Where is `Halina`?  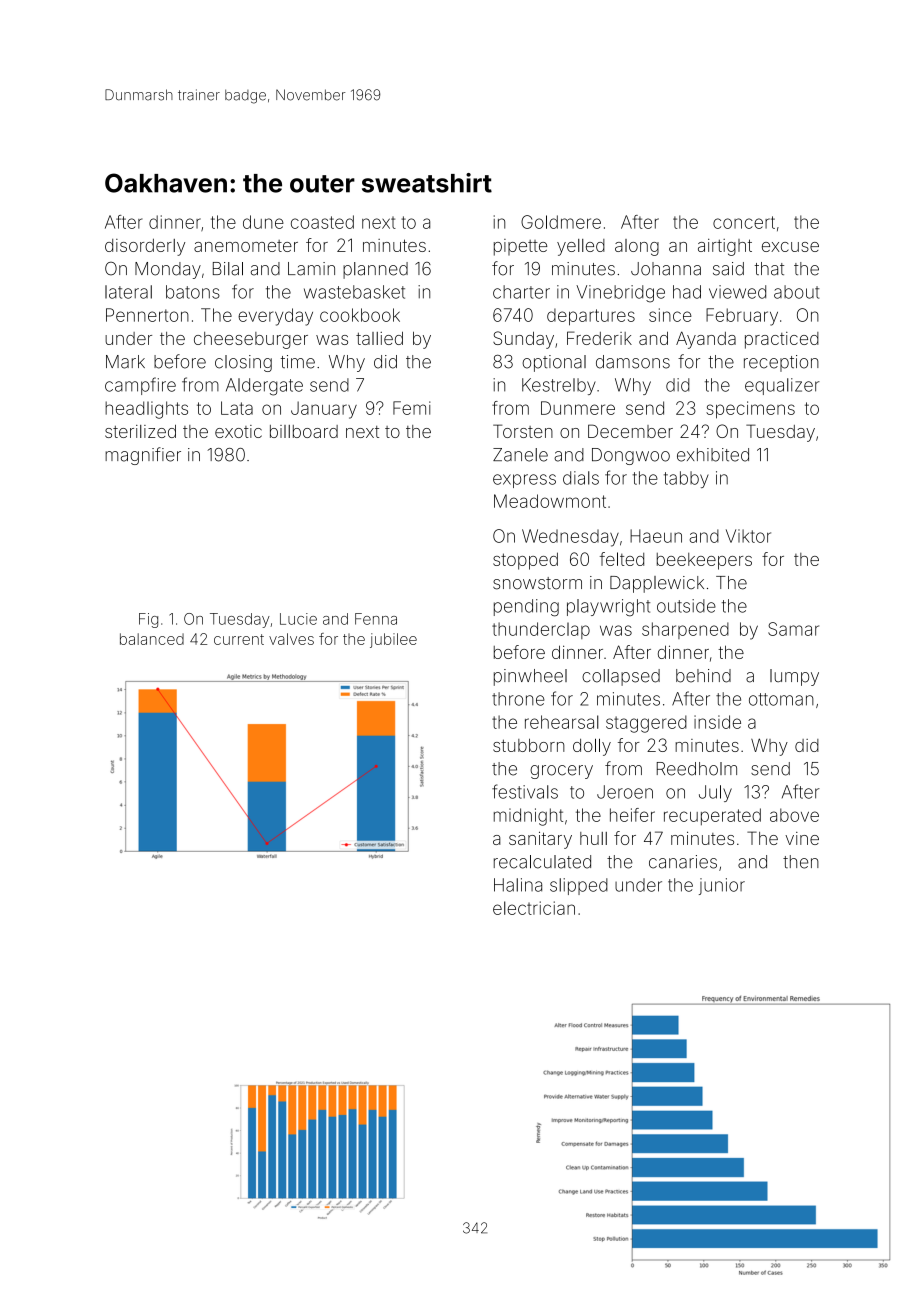
Halina is located at coordinates (518, 885).
